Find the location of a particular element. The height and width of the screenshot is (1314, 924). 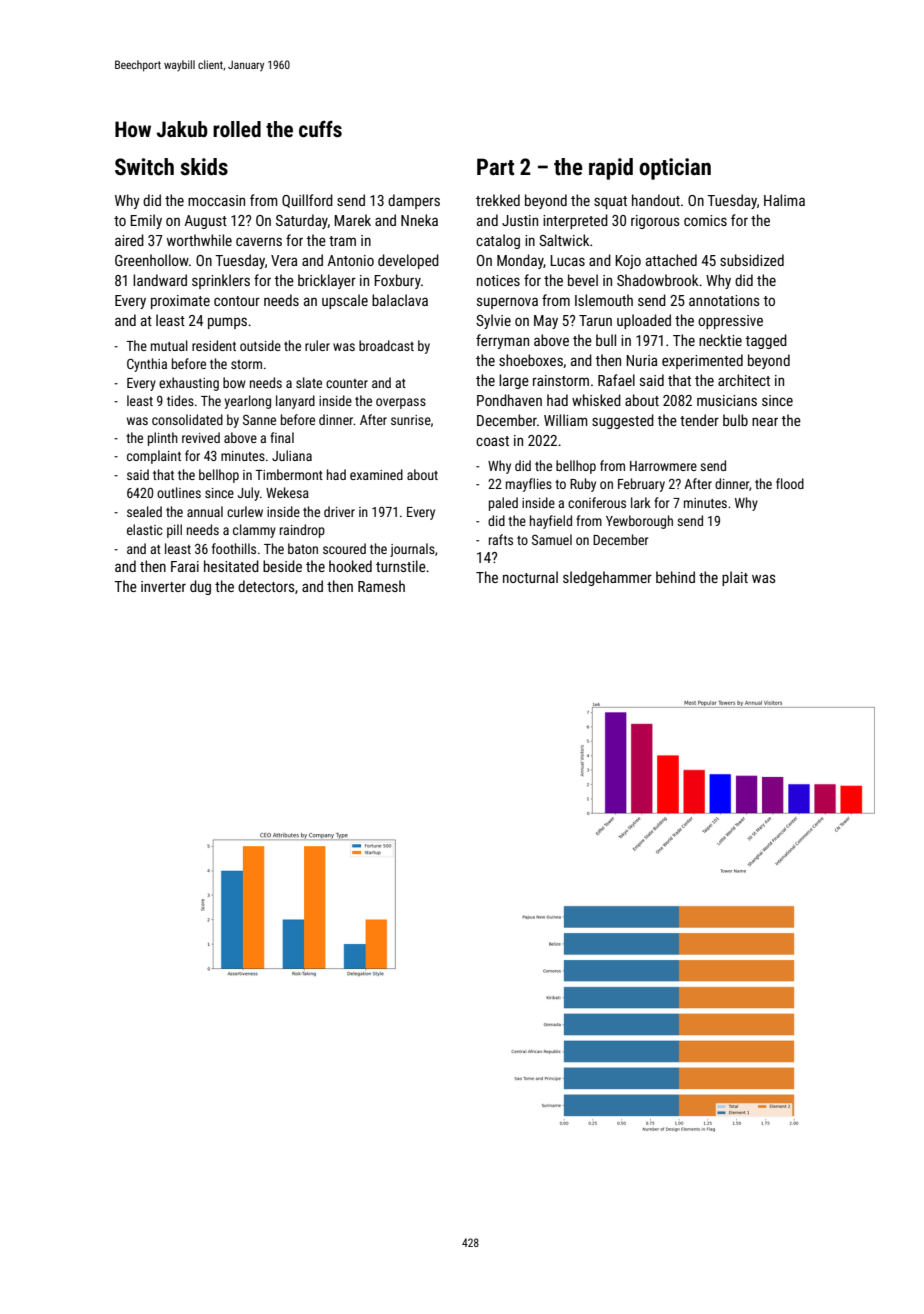

optician is located at coordinates (675, 169).
